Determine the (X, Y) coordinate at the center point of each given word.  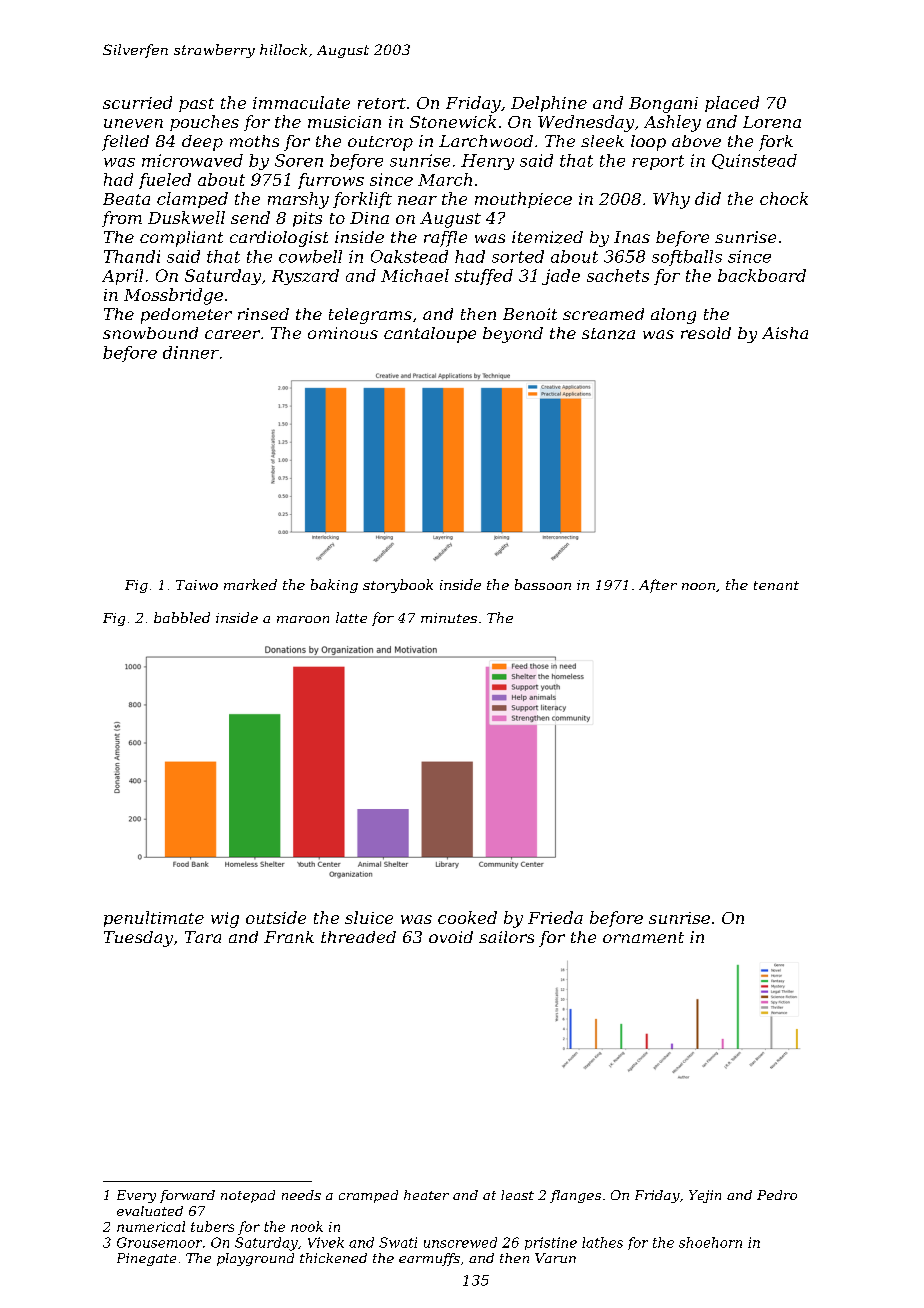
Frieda (555, 917)
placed (732, 104)
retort (382, 103)
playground (255, 1259)
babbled (182, 617)
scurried (137, 102)
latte (351, 617)
